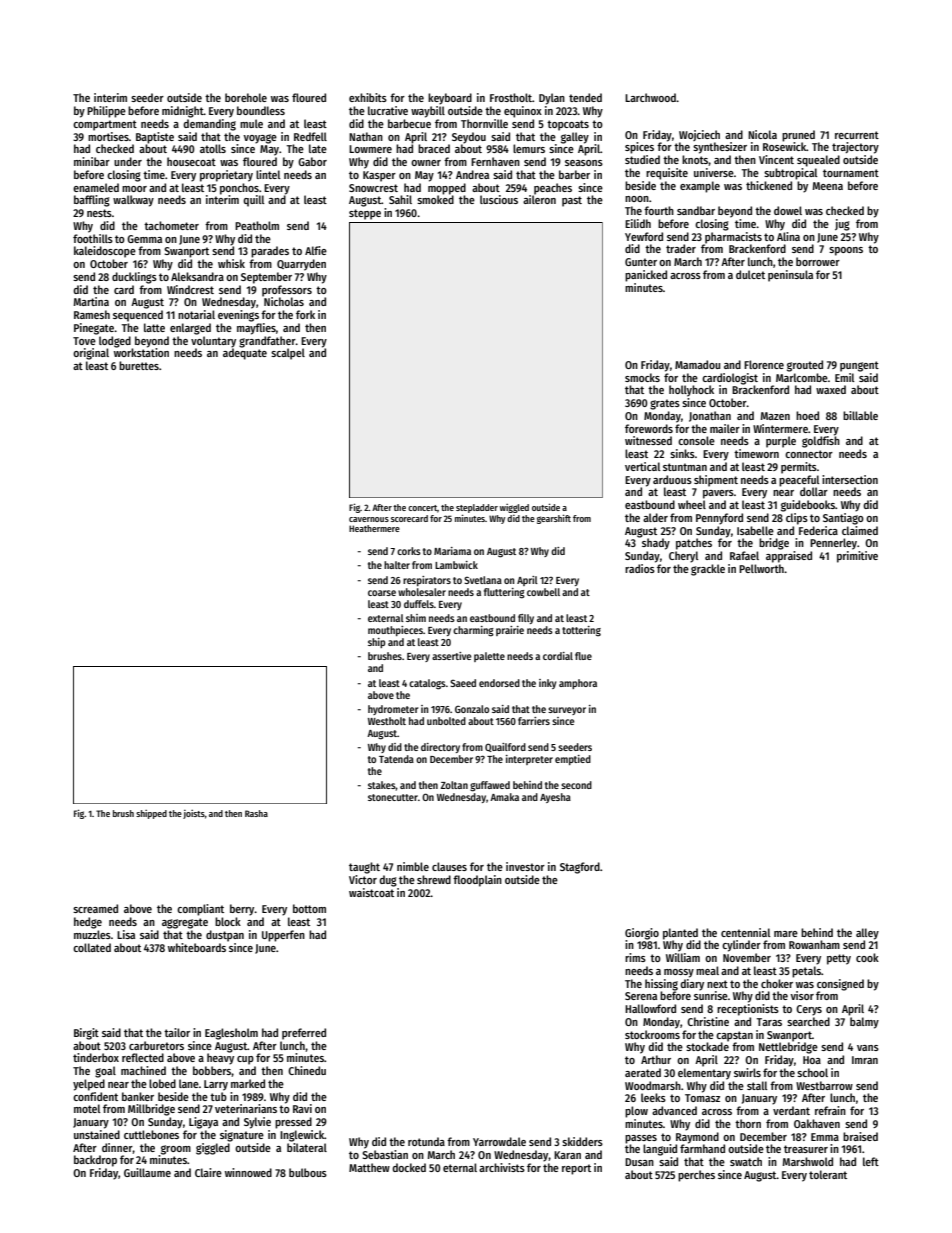 The height and width of the document is (1233, 952). Describe the element at coordinates (369, 519) in the document. I see `cavernous` at that location.
